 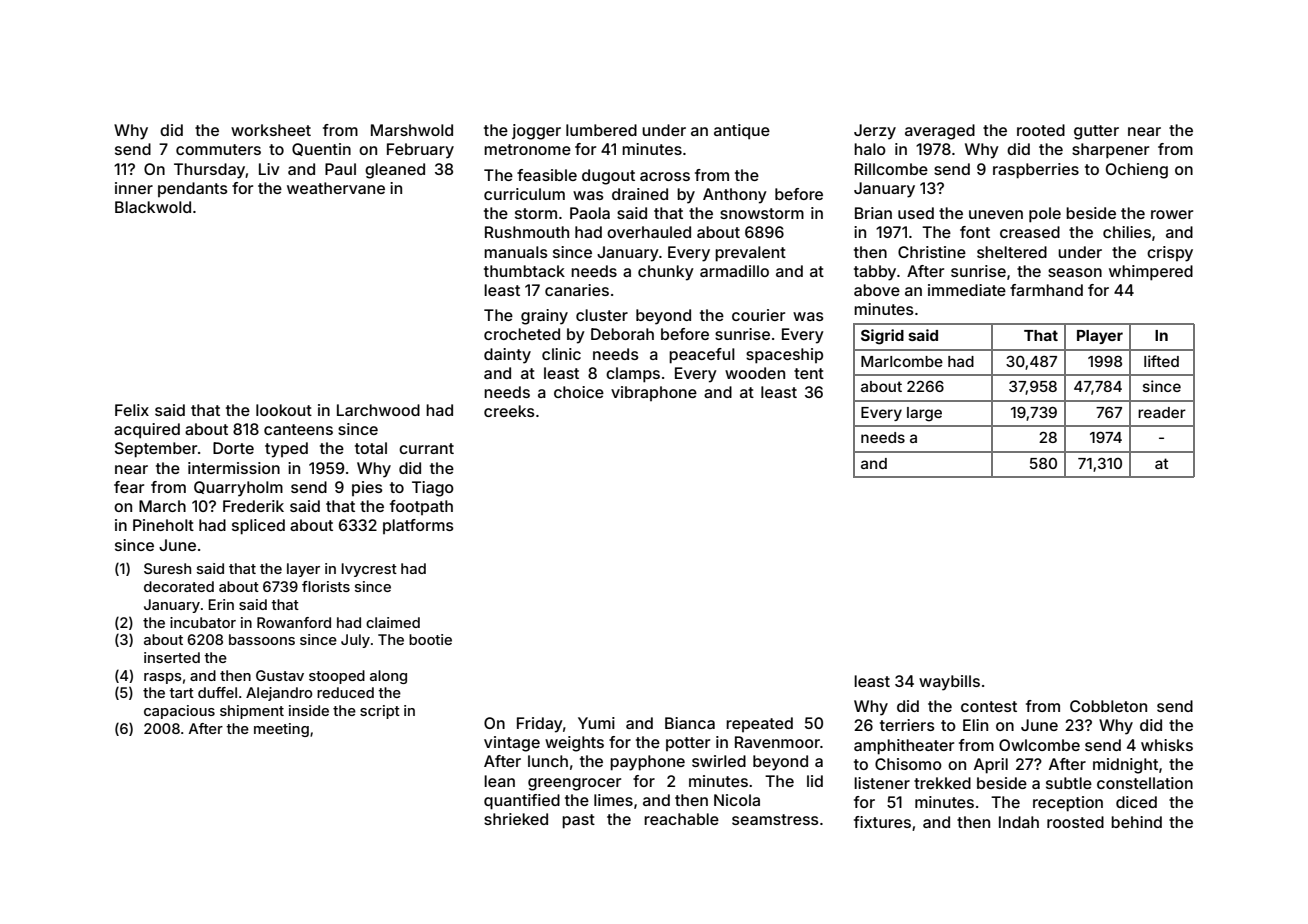 I want to click on spliced, so click(x=258, y=527).
